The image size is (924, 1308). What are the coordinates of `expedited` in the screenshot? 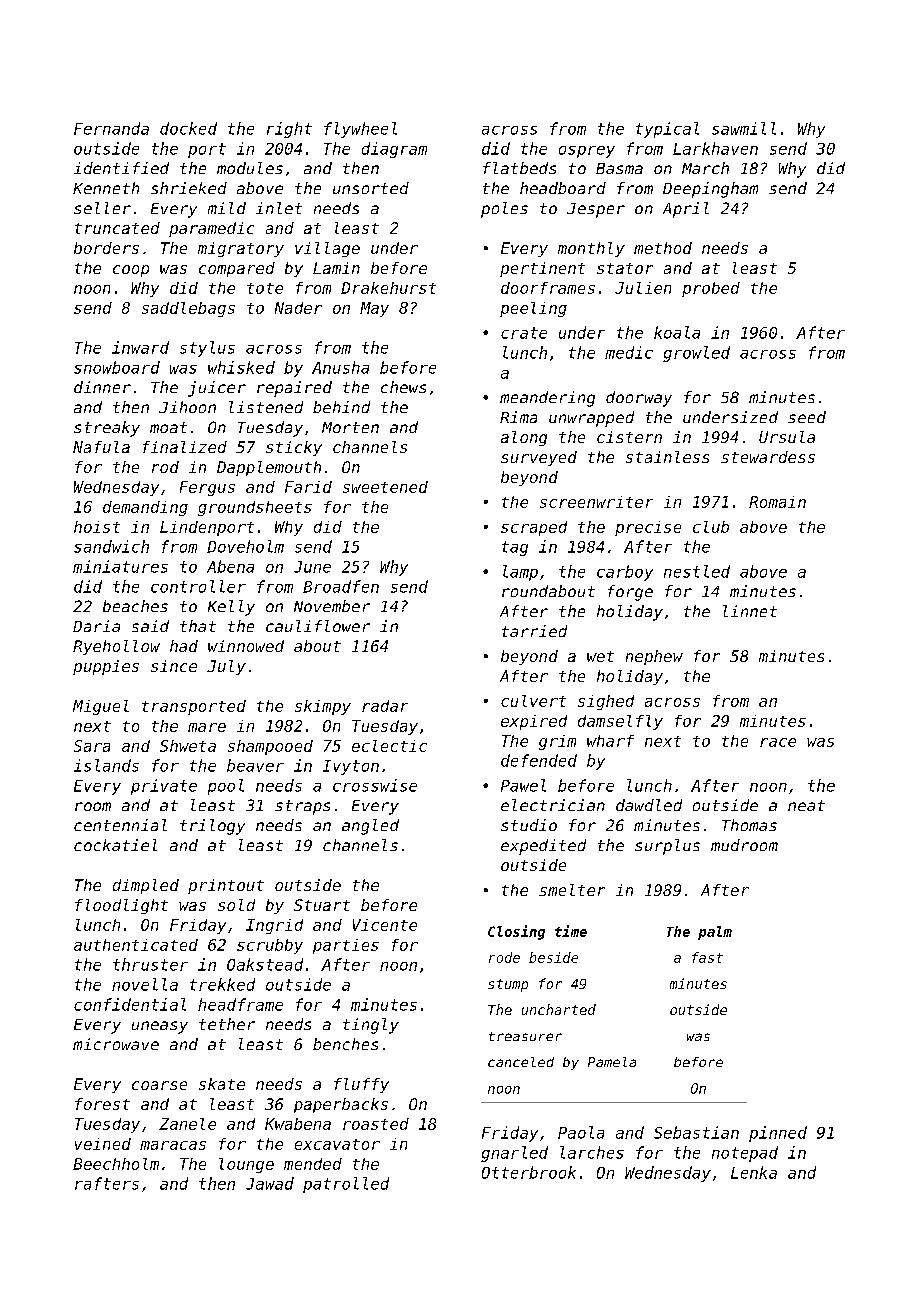 It's located at (543, 847).
